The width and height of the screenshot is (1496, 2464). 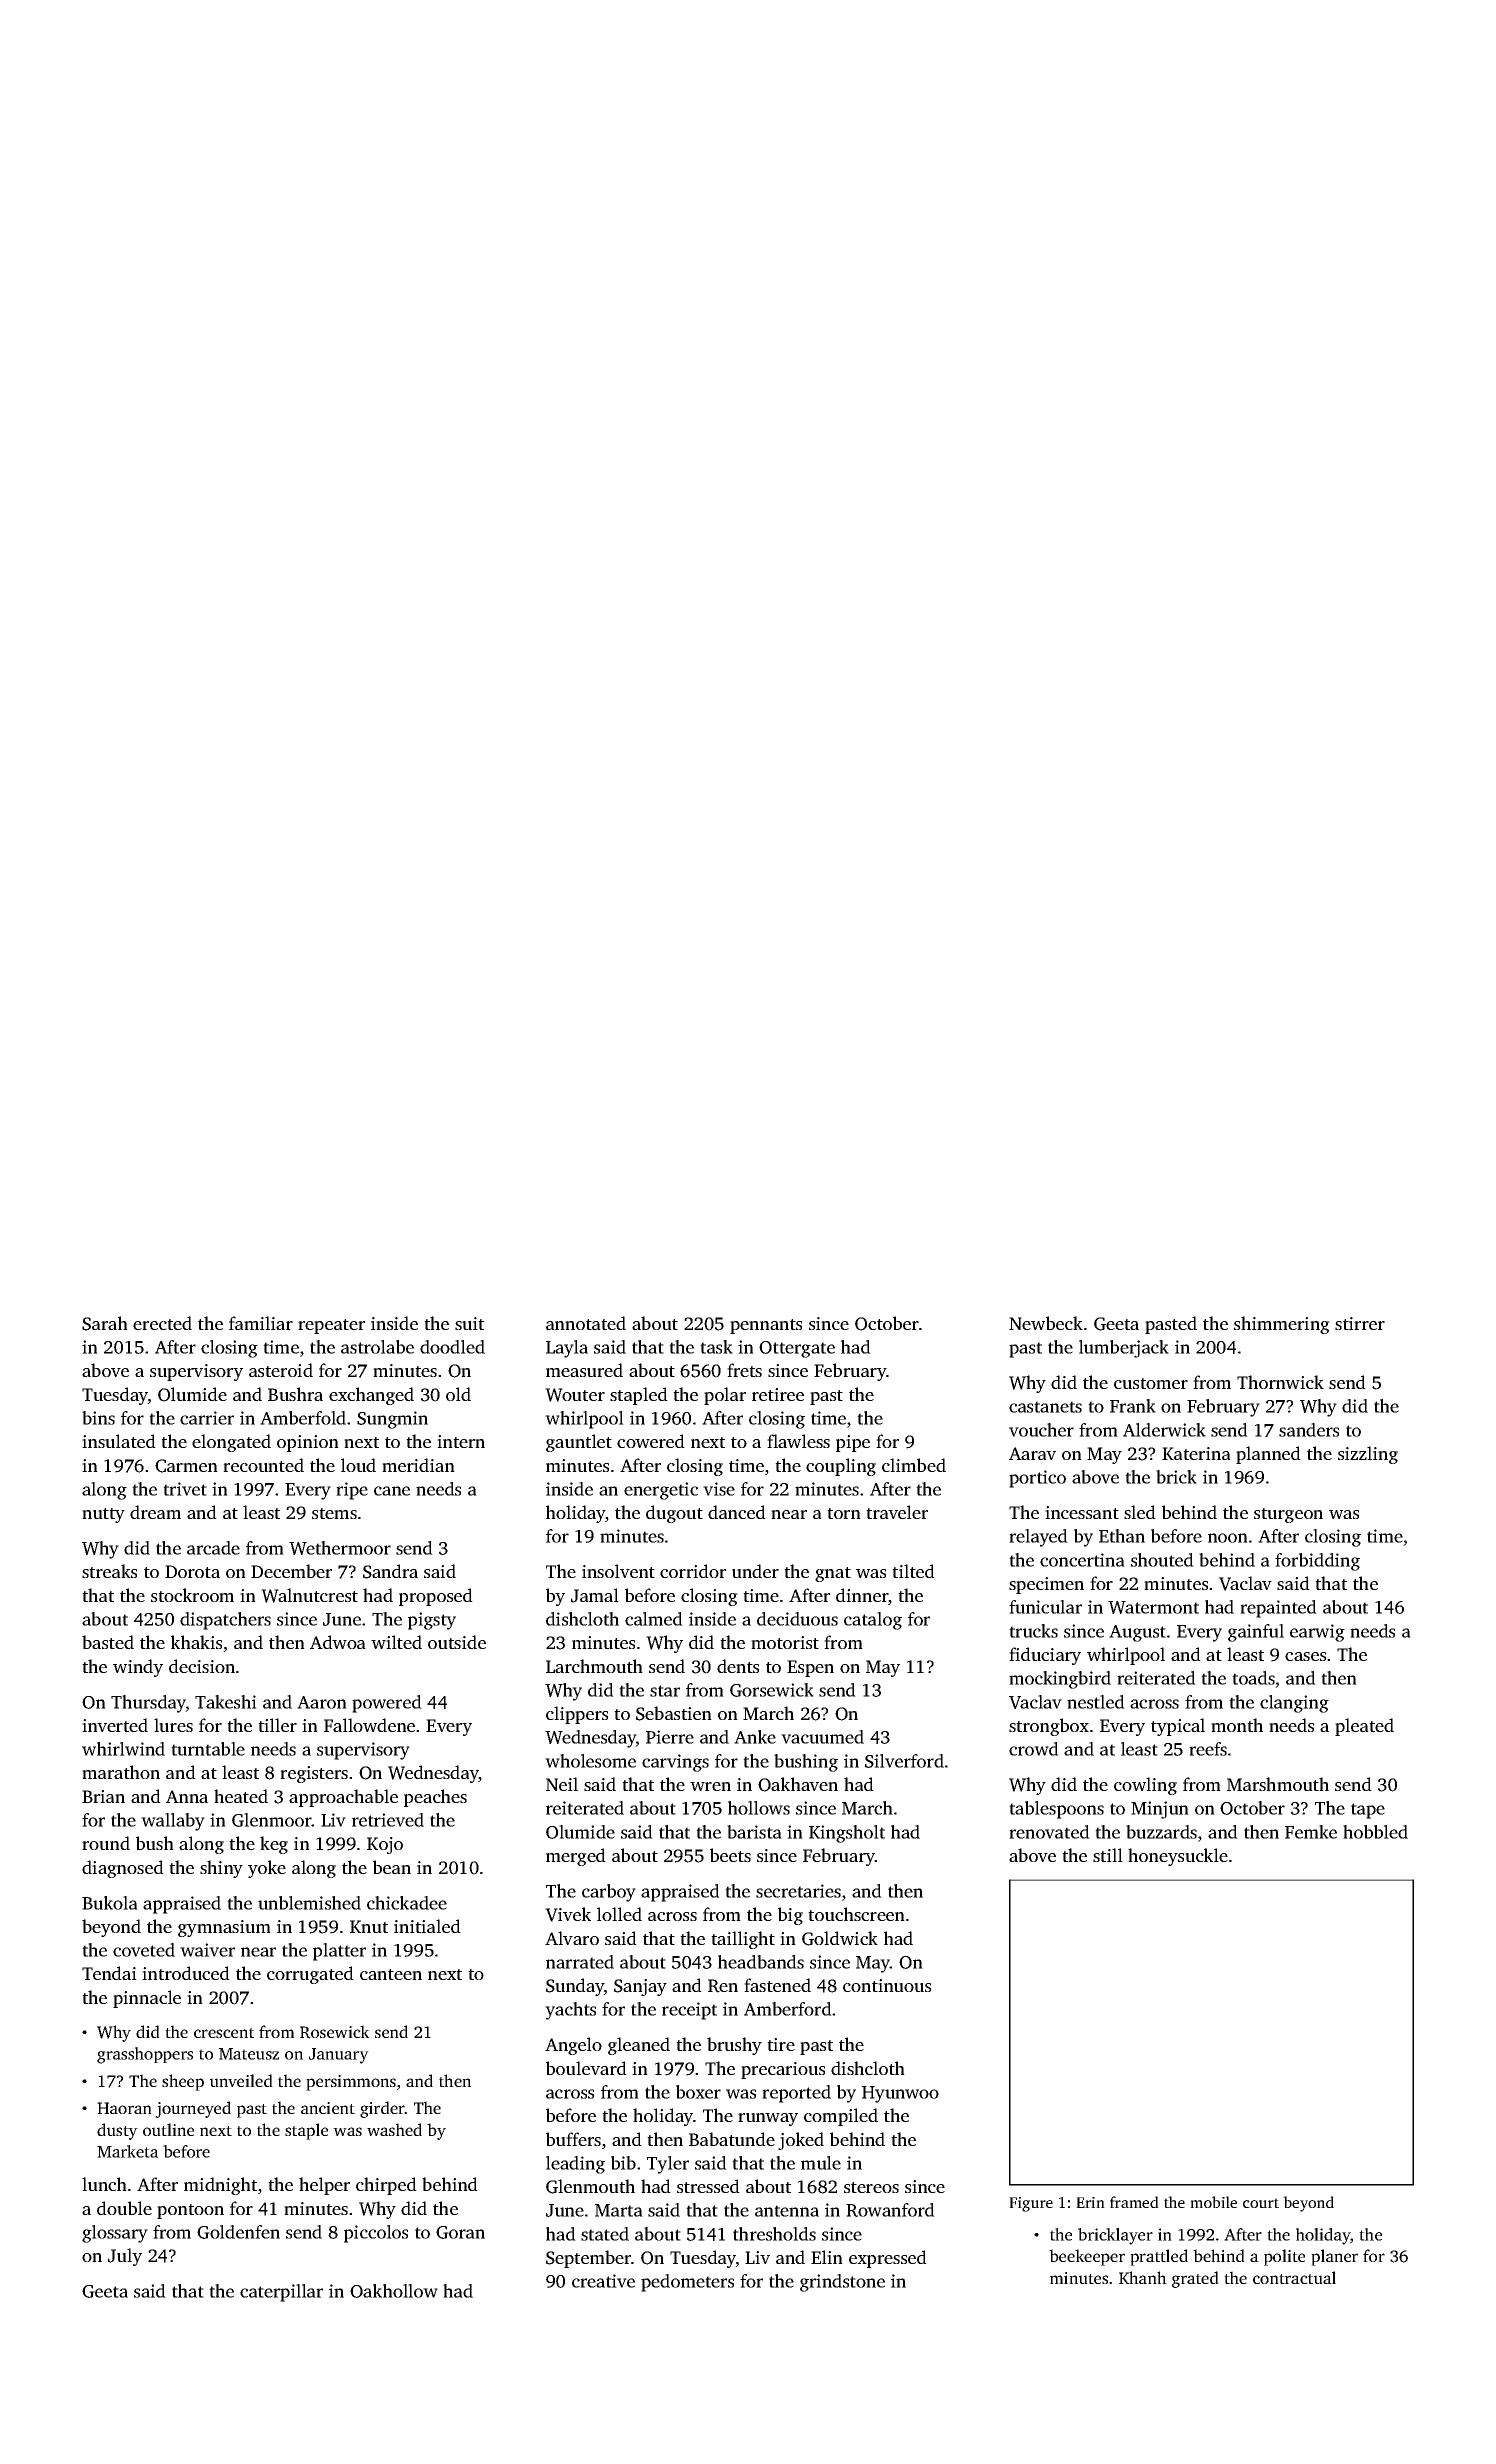 I want to click on expressed, so click(x=888, y=2259).
